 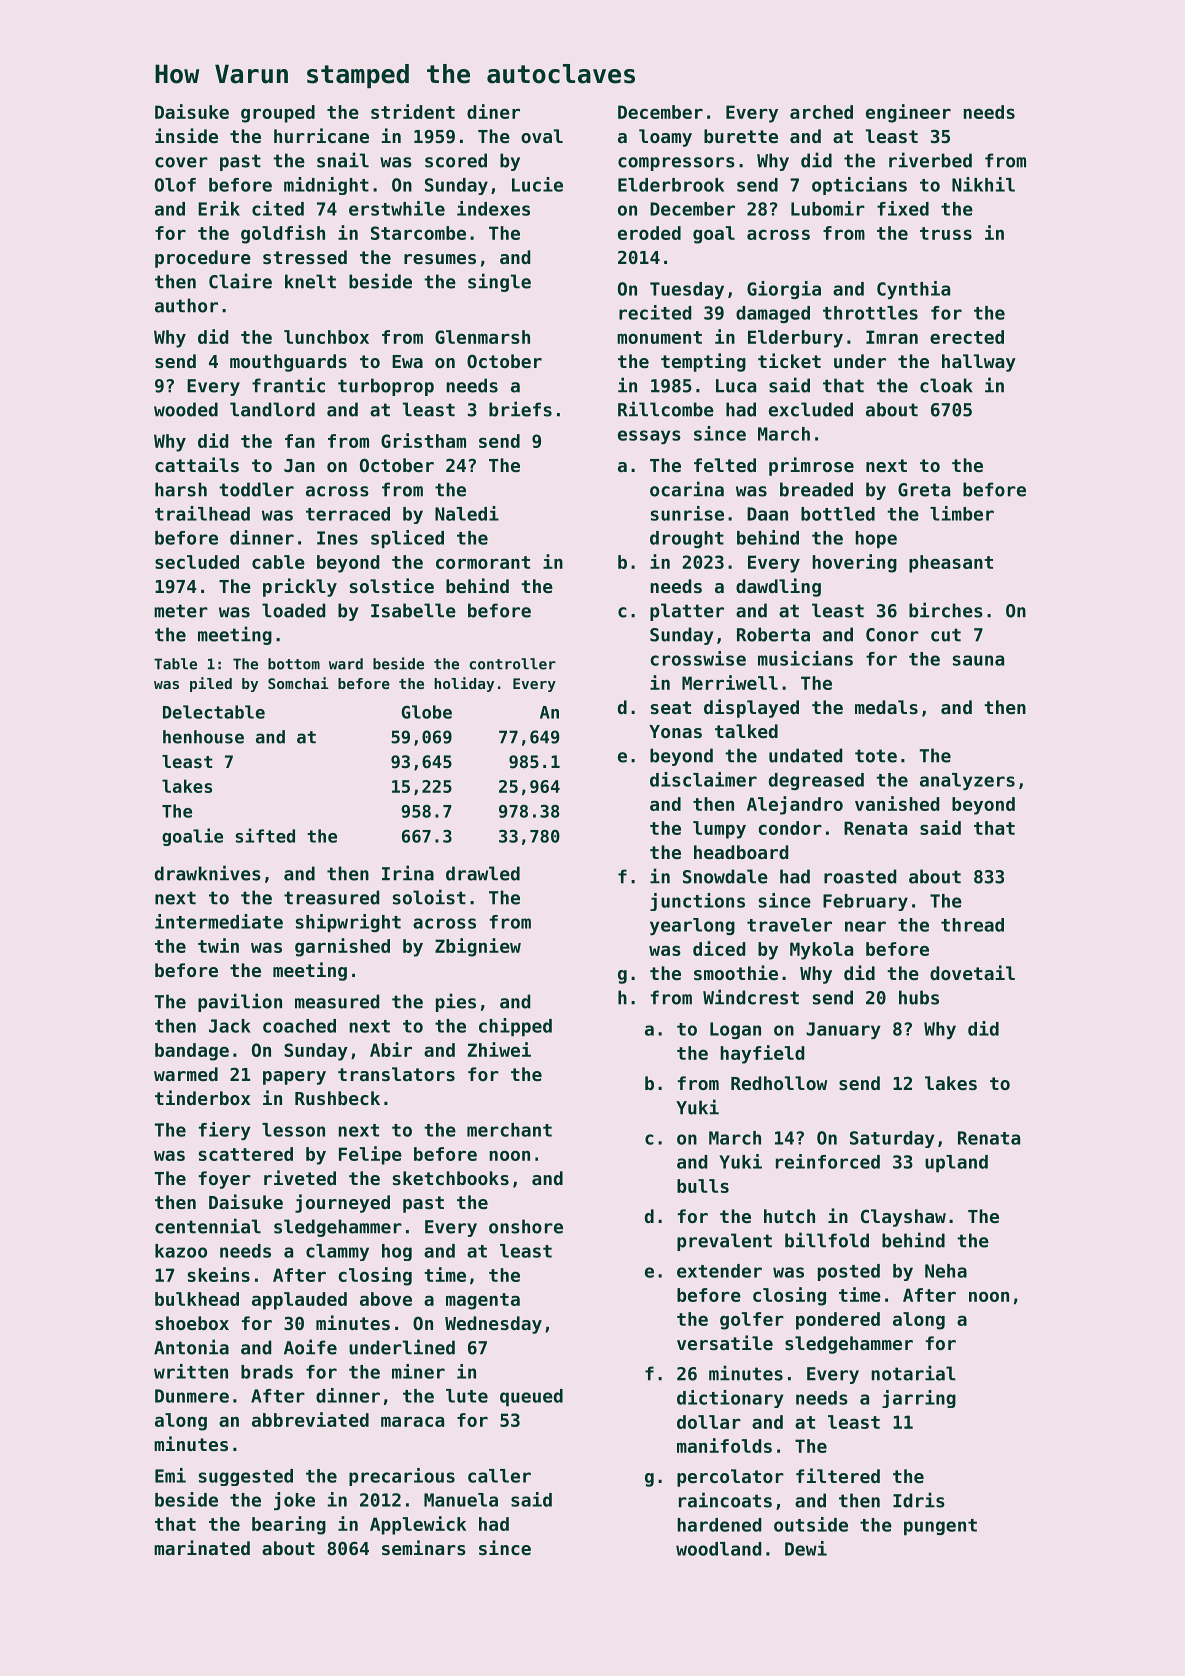 What do you see at coordinates (407, 539) in the document?
I see `spliced` at bounding box center [407, 539].
